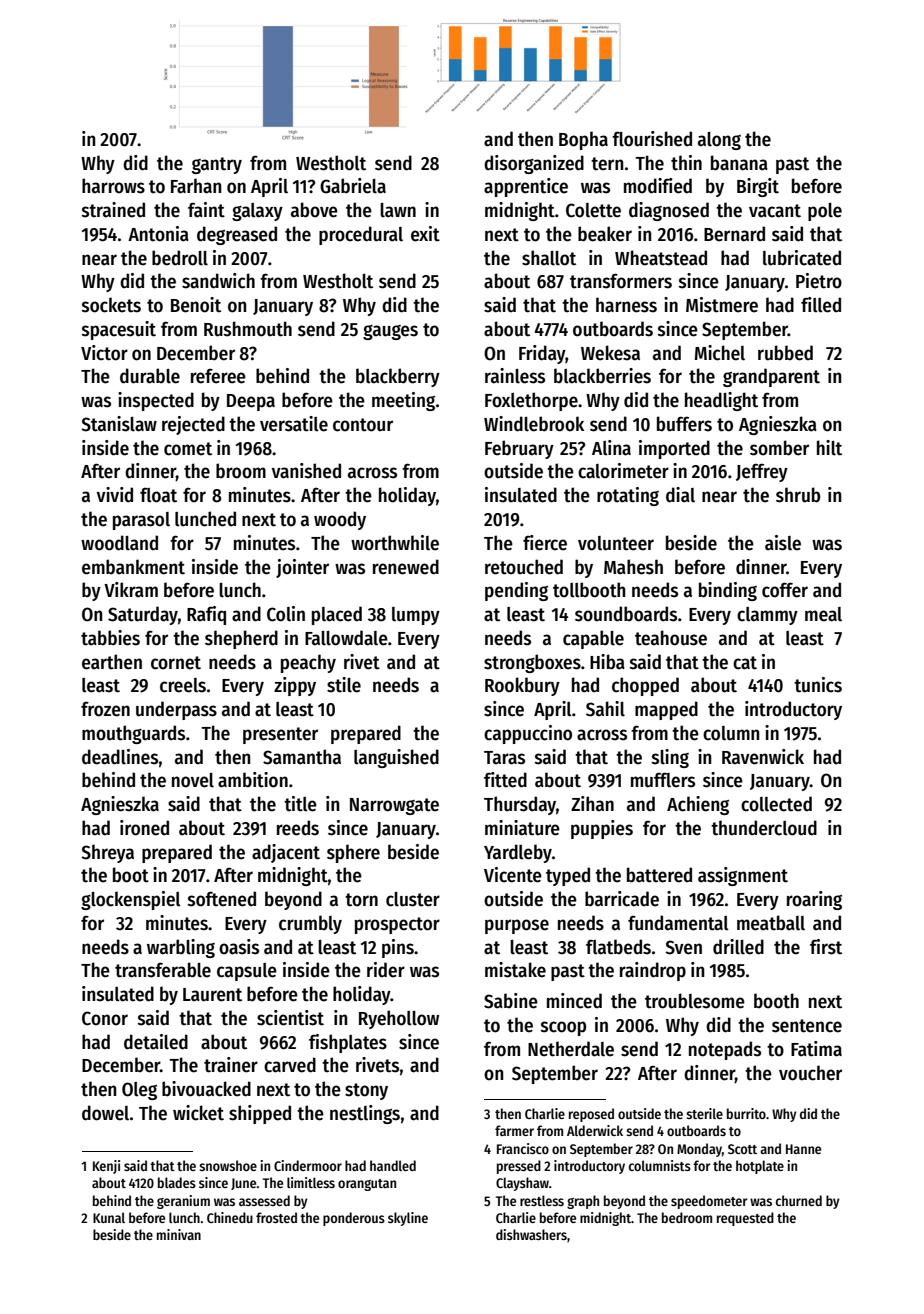 The image size is (924, 1314). What do you see at coordinates (514, 1130) in the screenshot?
I see `farmer` at bounding box center [514, 1130].
